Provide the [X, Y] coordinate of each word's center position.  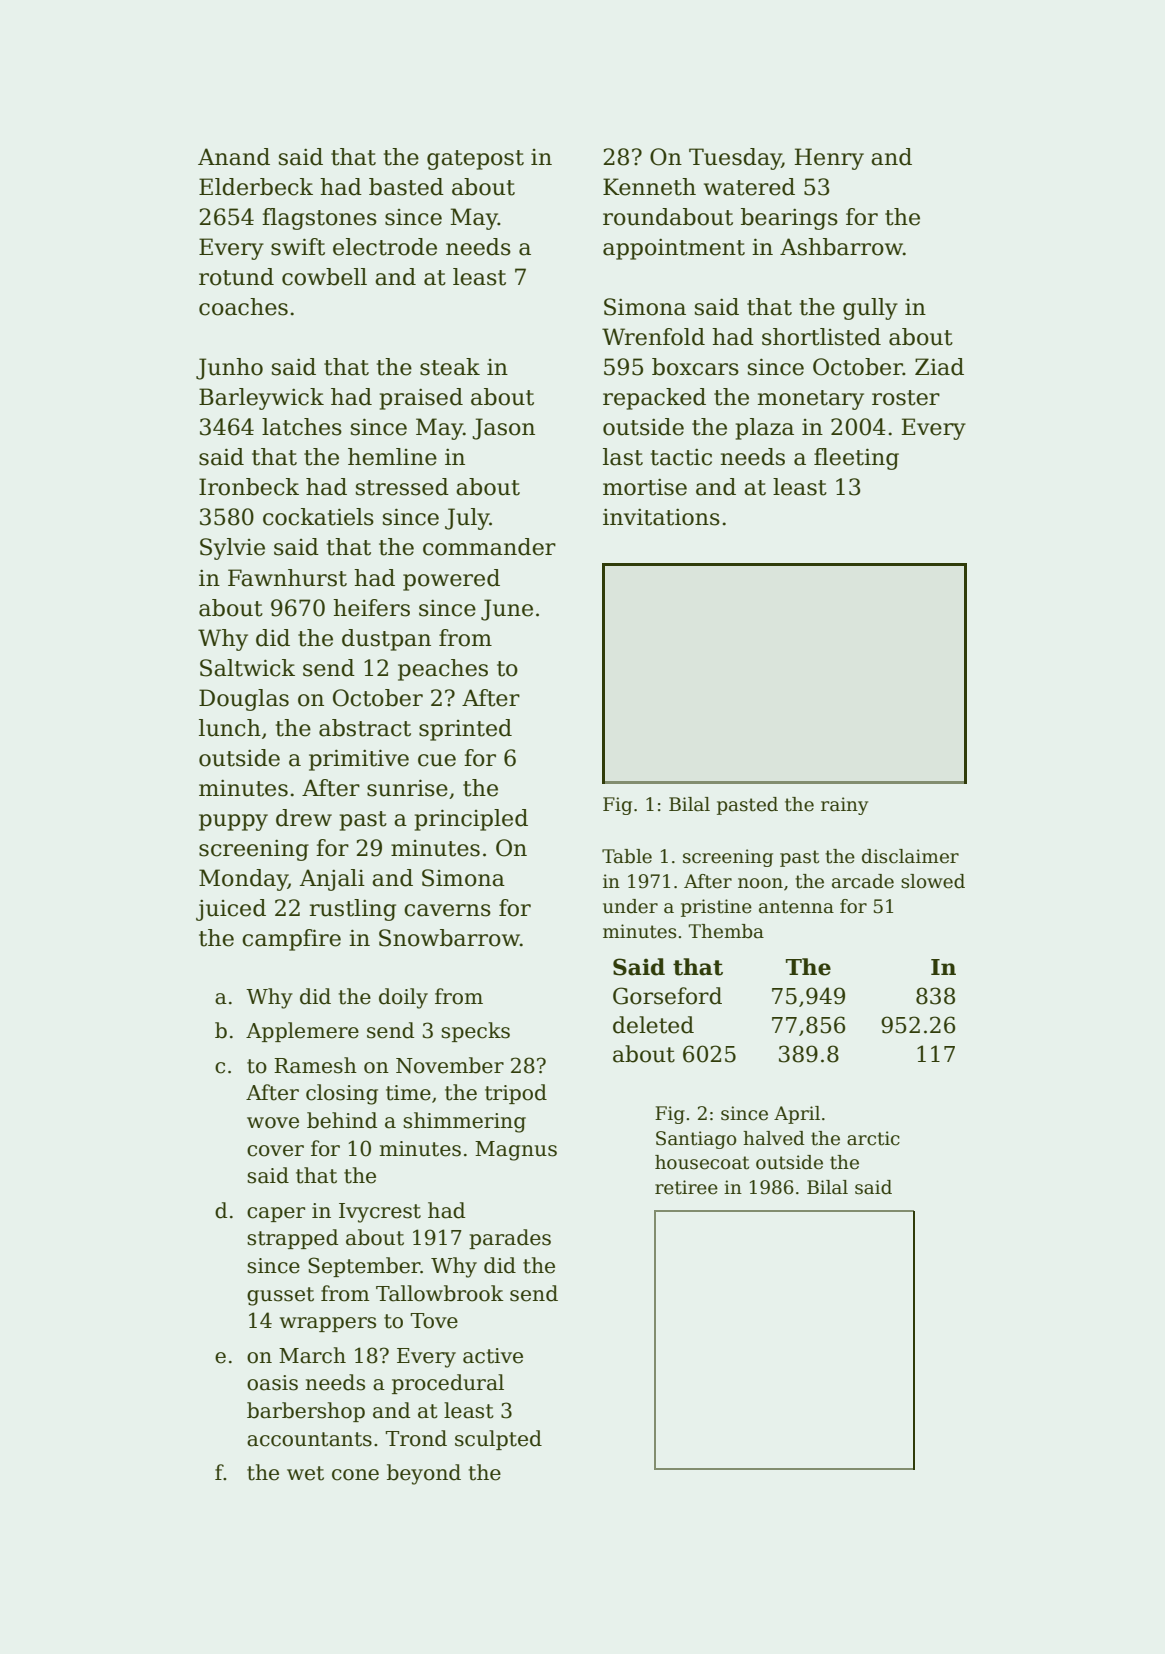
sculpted [498, 1440]
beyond [424, 1474]
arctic [873, 1138]
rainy [844, 806]
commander [489, 547]
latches [302, 427]
